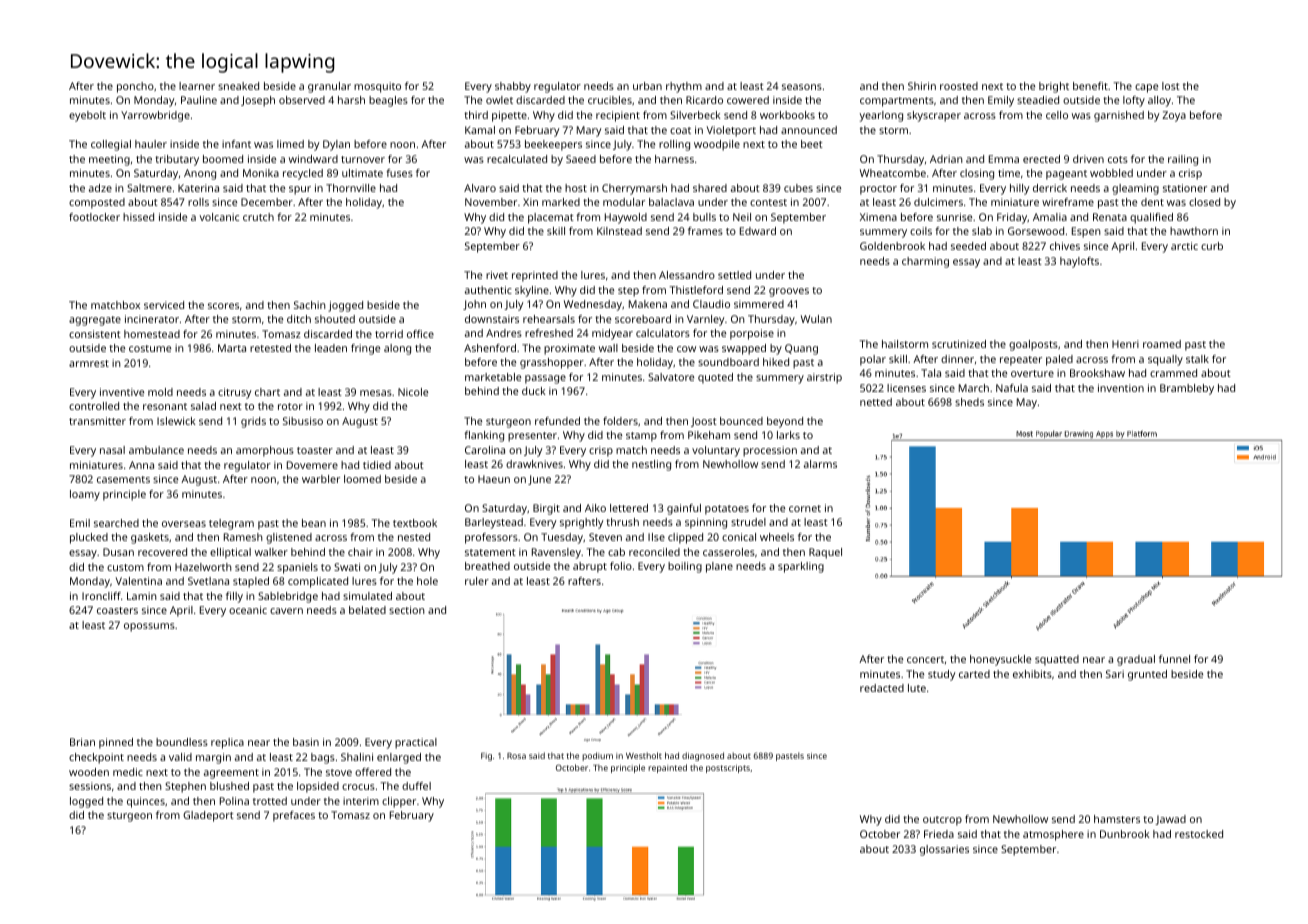  Describe the element at coordinates (86, 802) in the image. I see `logged` at that location.
